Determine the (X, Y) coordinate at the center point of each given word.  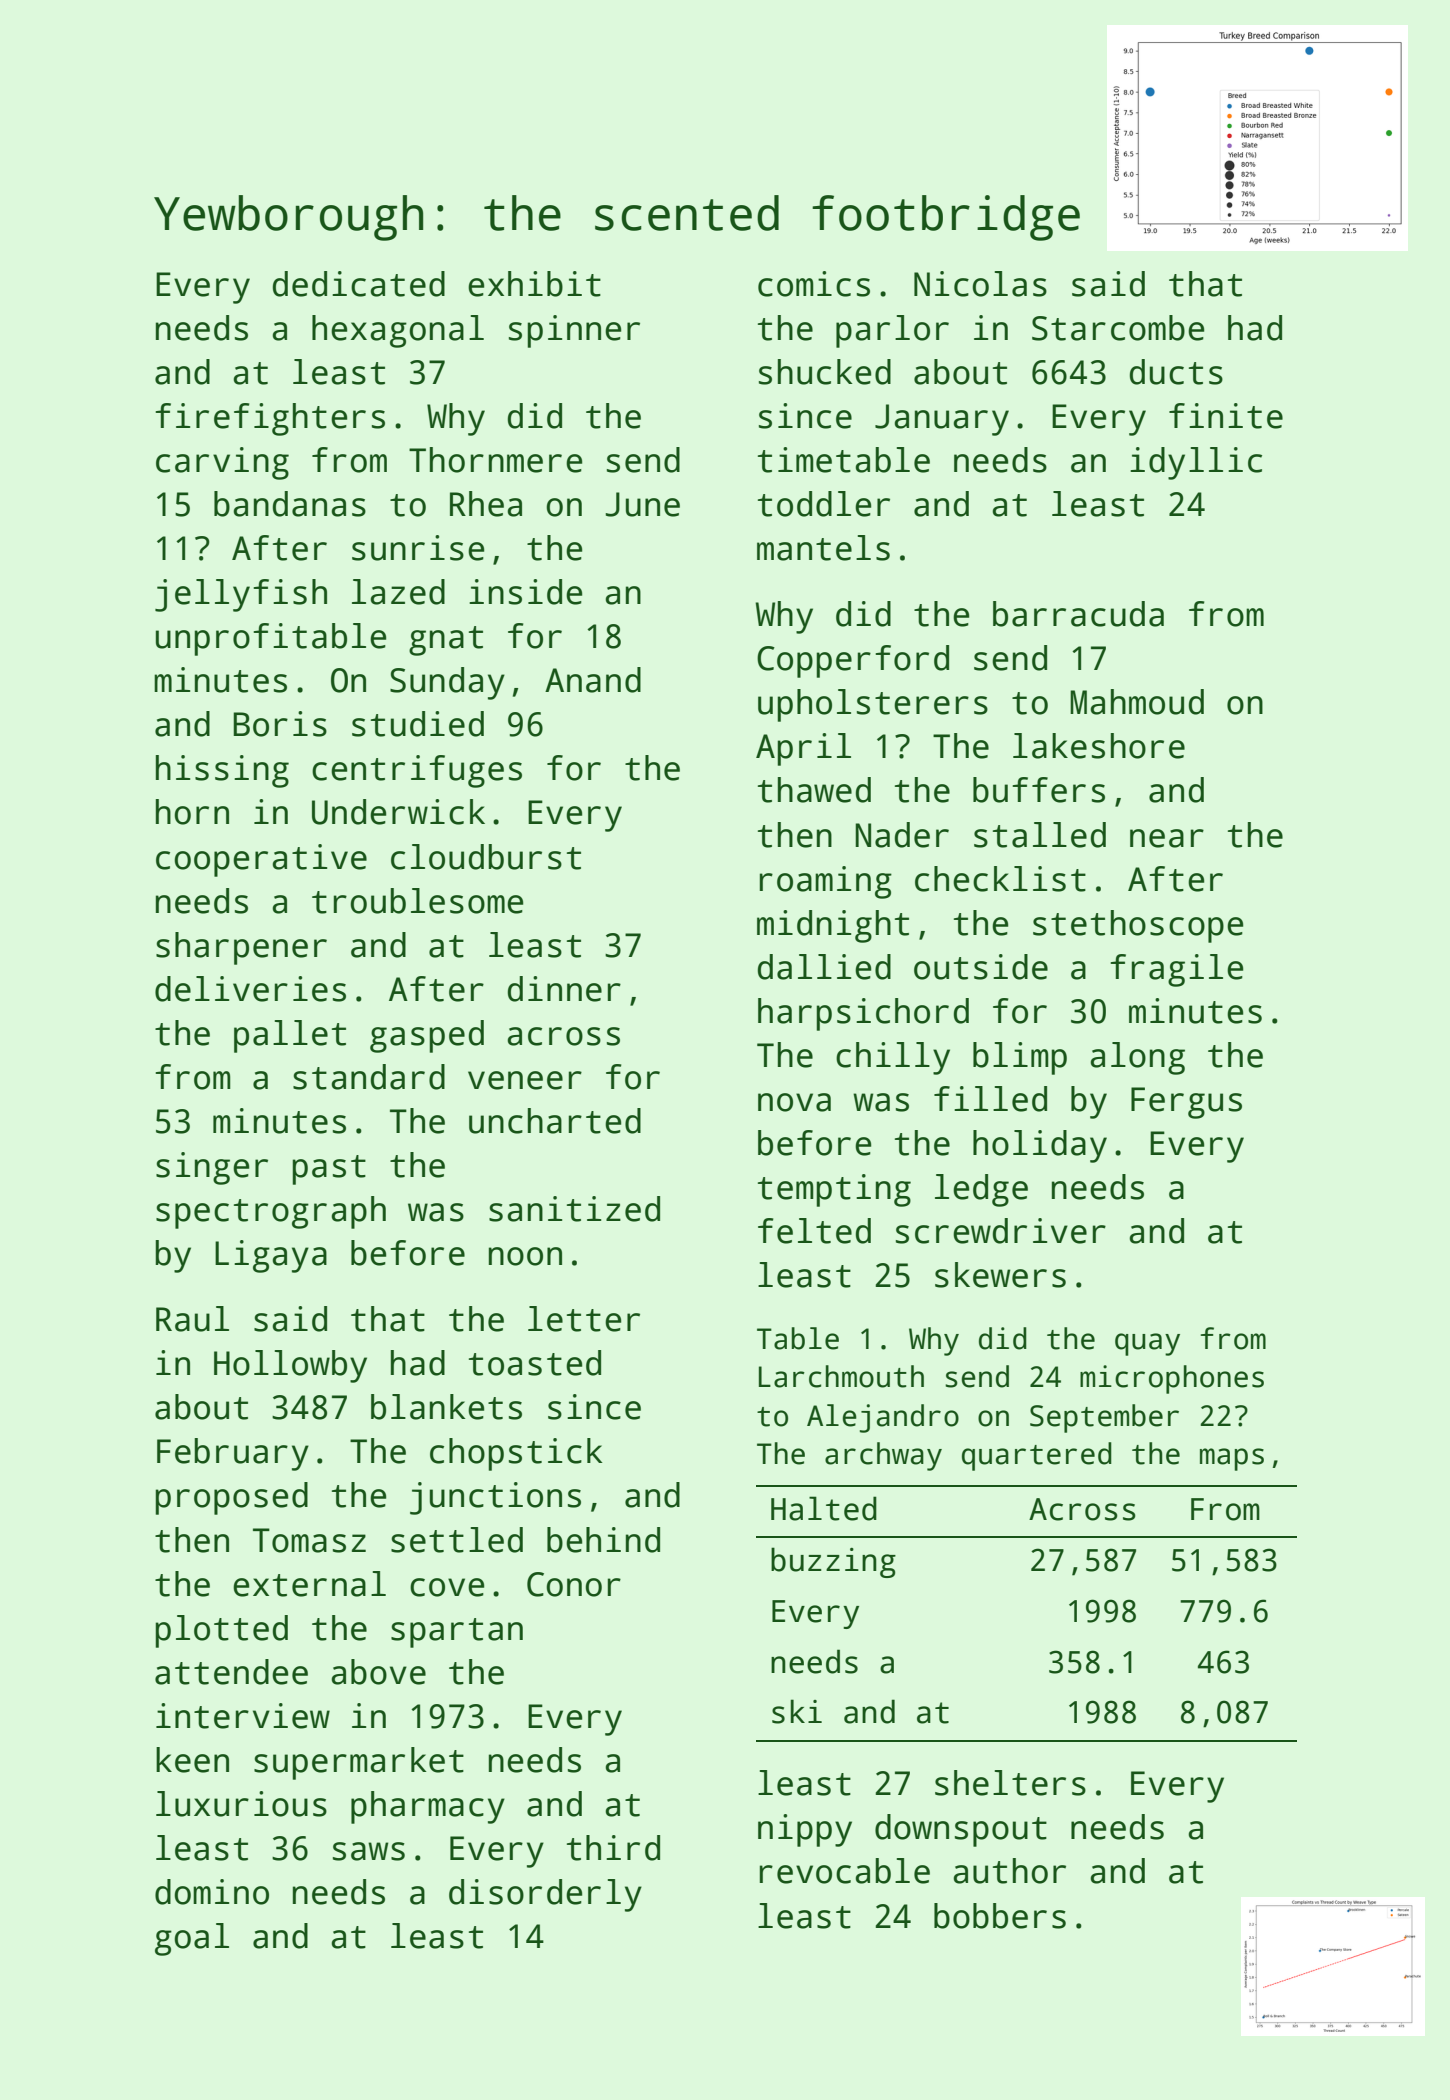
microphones (1172, 1379)
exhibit (534, 284)
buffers (1039, 790)
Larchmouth (841, 1376)
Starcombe (1118, 328)
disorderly (545, 1895)
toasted (535, 1363)
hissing (222, 771)
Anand (593, 680)
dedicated (359, 284)
